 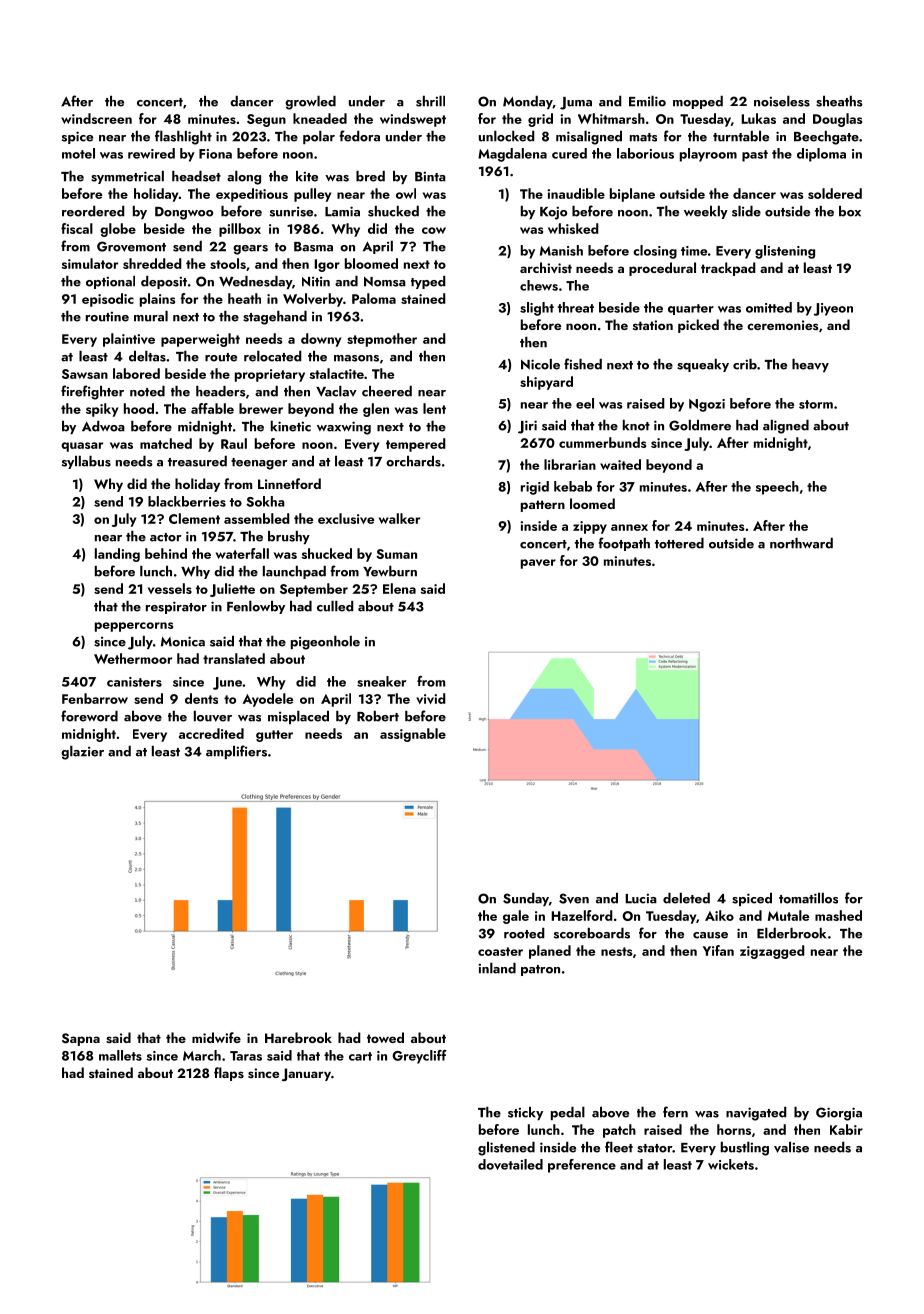 What do you see at coordinates (839, 1114) in the screenshot?
I see `Giorgia` at bounding box center [839, 1114].
